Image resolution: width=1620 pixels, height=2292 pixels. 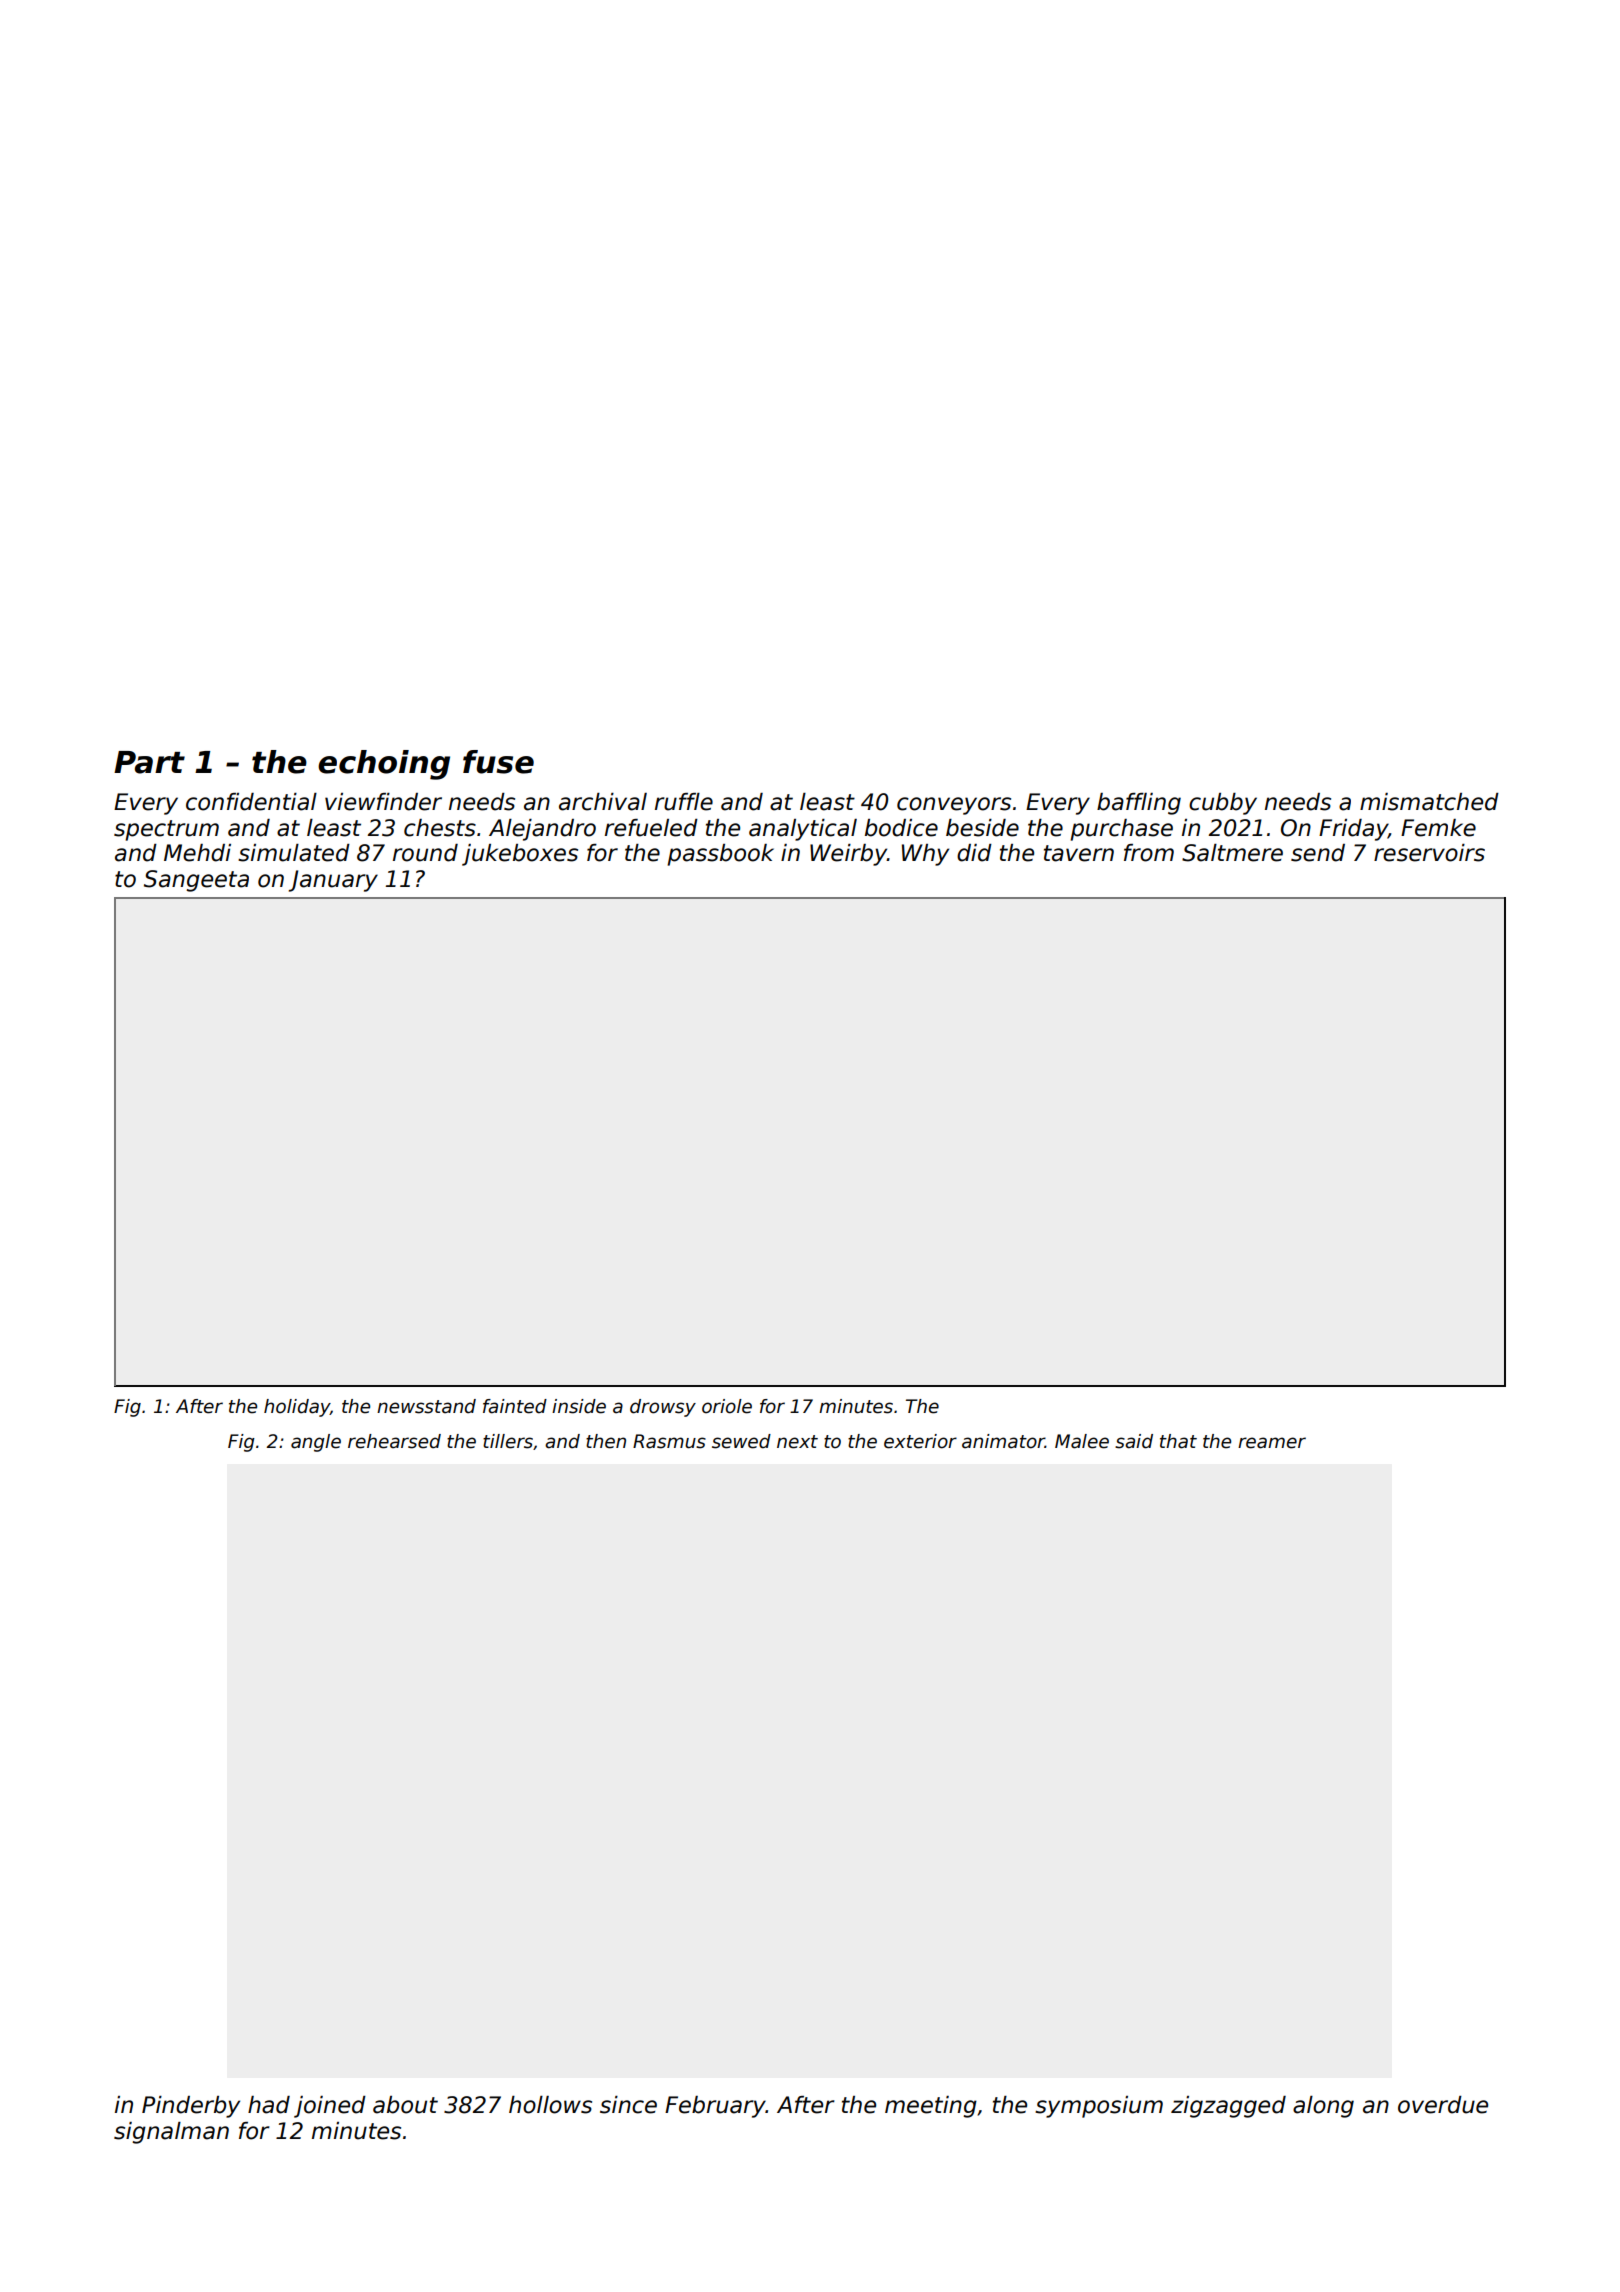 What do you see at coordinates (1149, 853) in the screenshot?
I see `from` at bounding box center [1149, 853].
